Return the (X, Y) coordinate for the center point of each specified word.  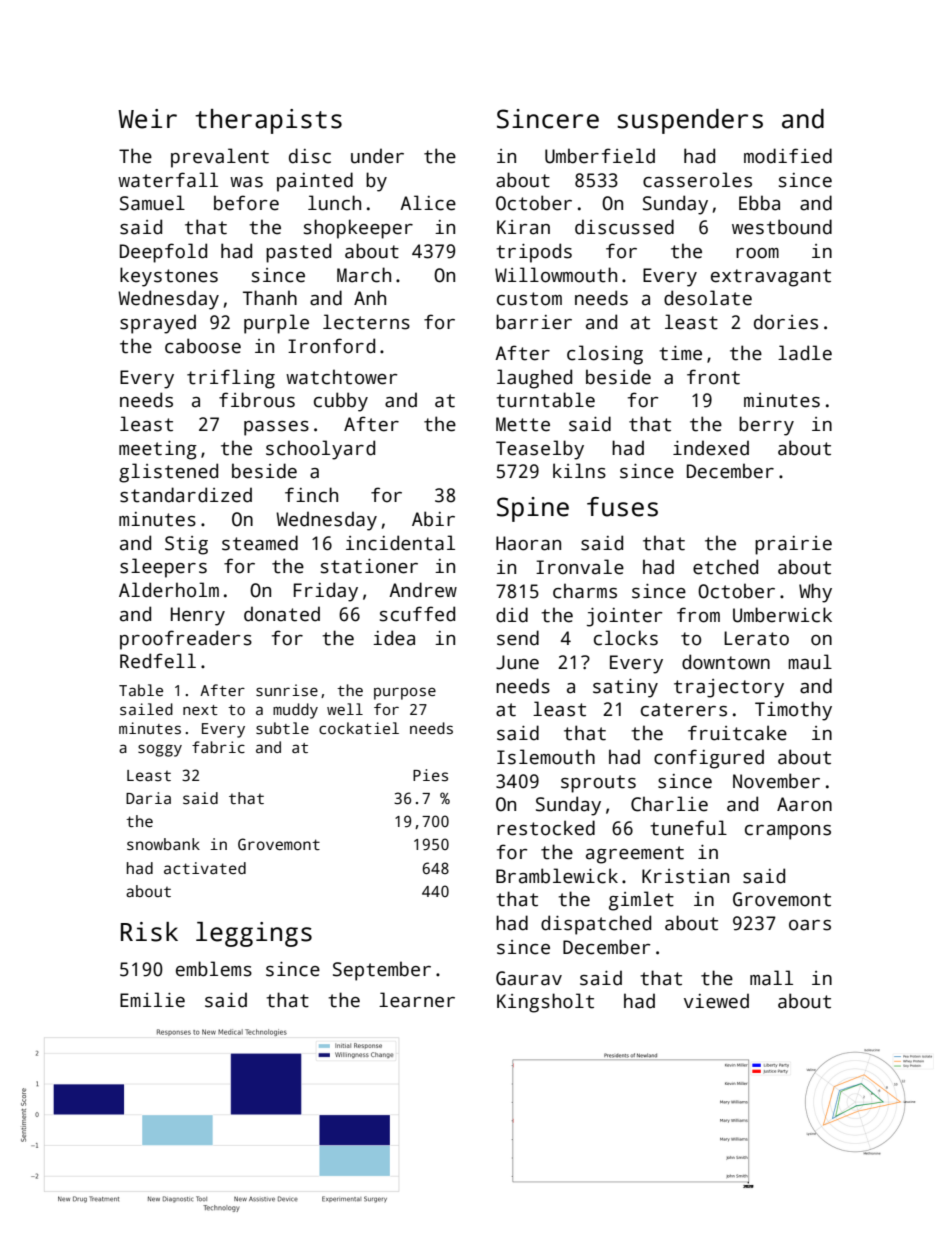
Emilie (152, 1000)
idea (394, 638)
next (200, 710)
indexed (711, 448)
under (377, 156)
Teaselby (540, 450)
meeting (158, 450)
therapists (268, 121)
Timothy (793, 711)
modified (788, 156)
